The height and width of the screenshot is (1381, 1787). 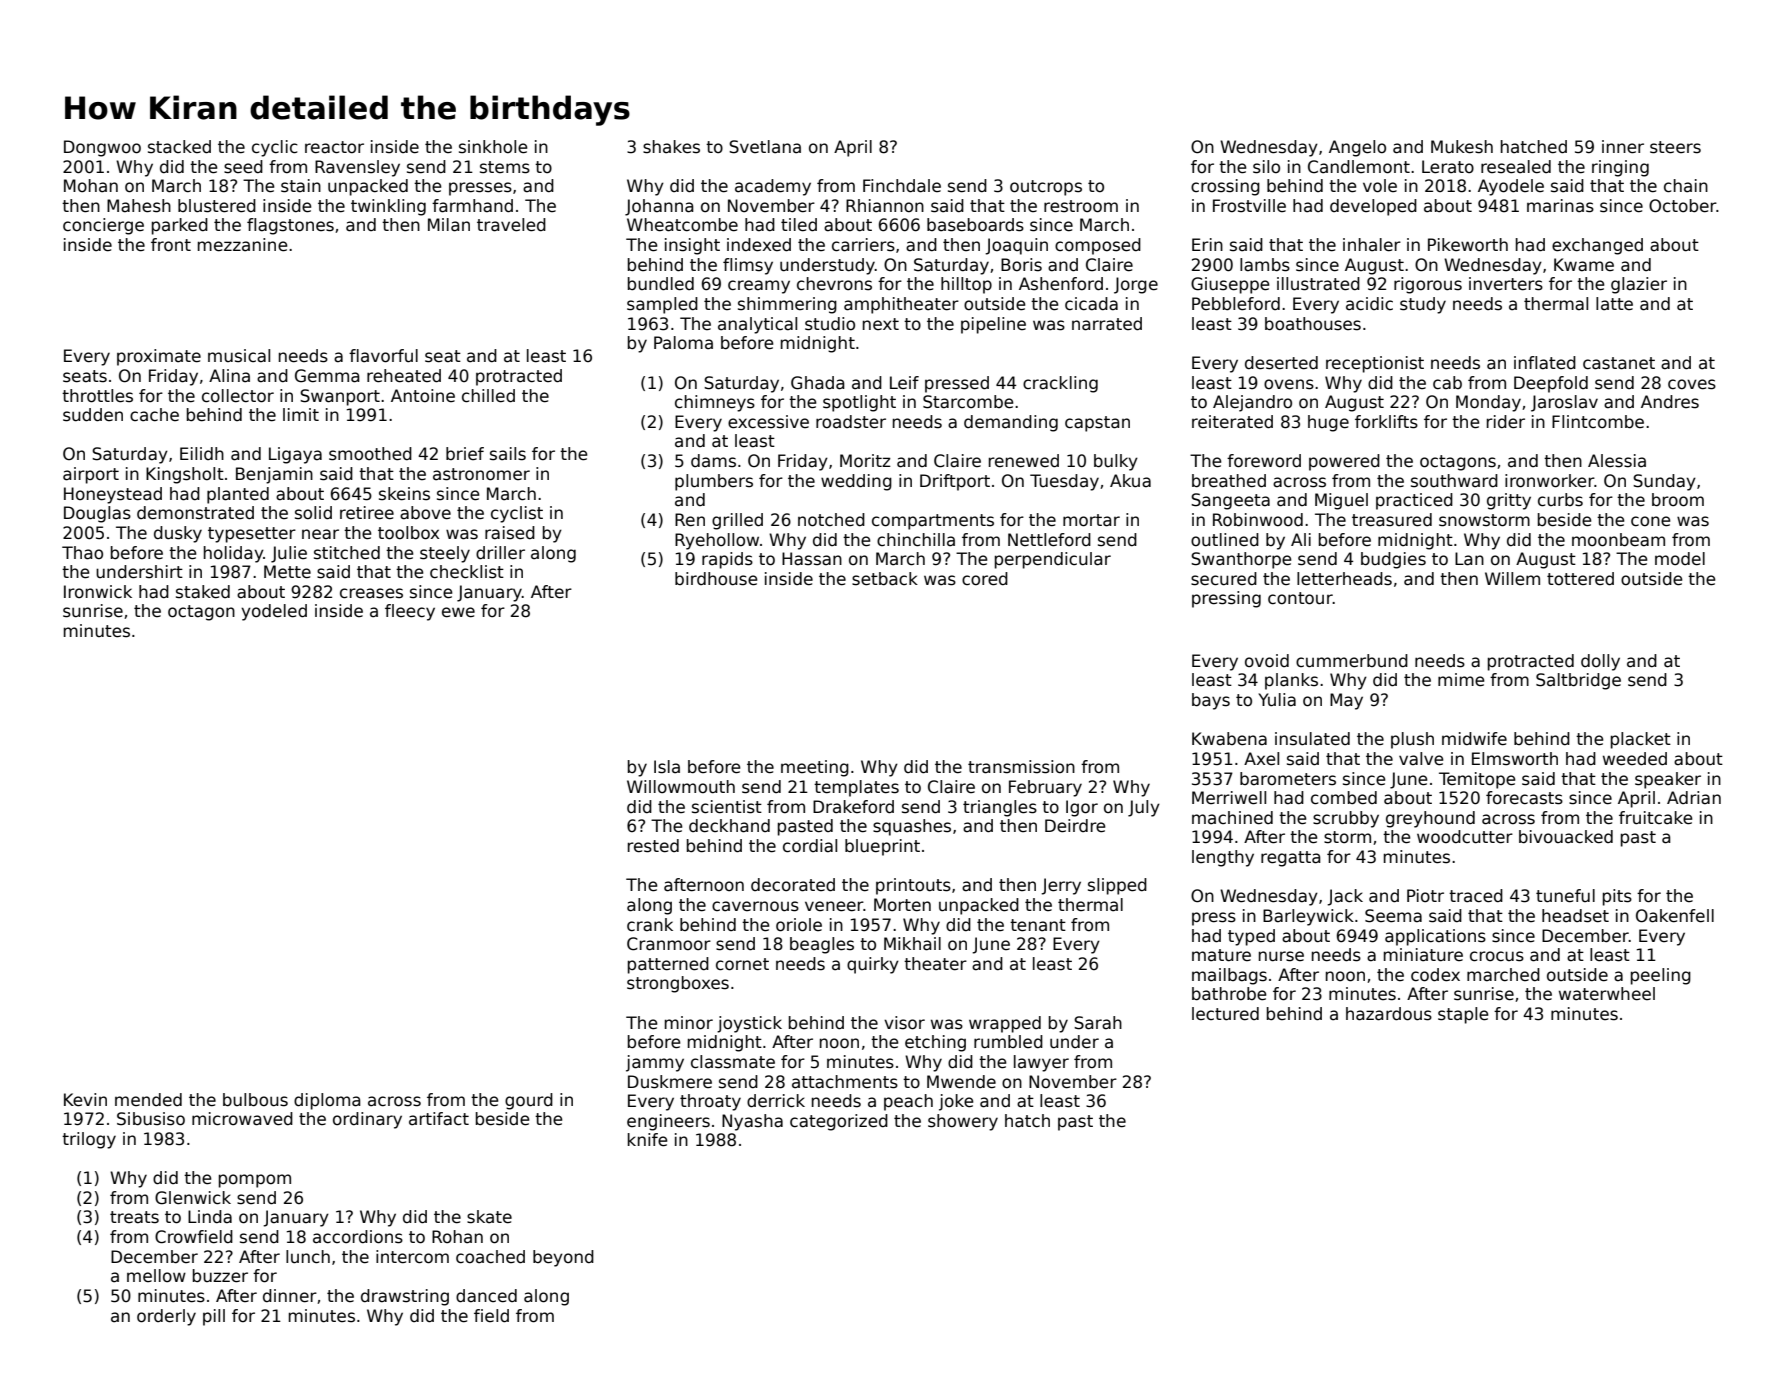 What do you see at coordinates (102, 148) in the screenshot?
I see `Dongwoo` at bounding box center [102, 148].
